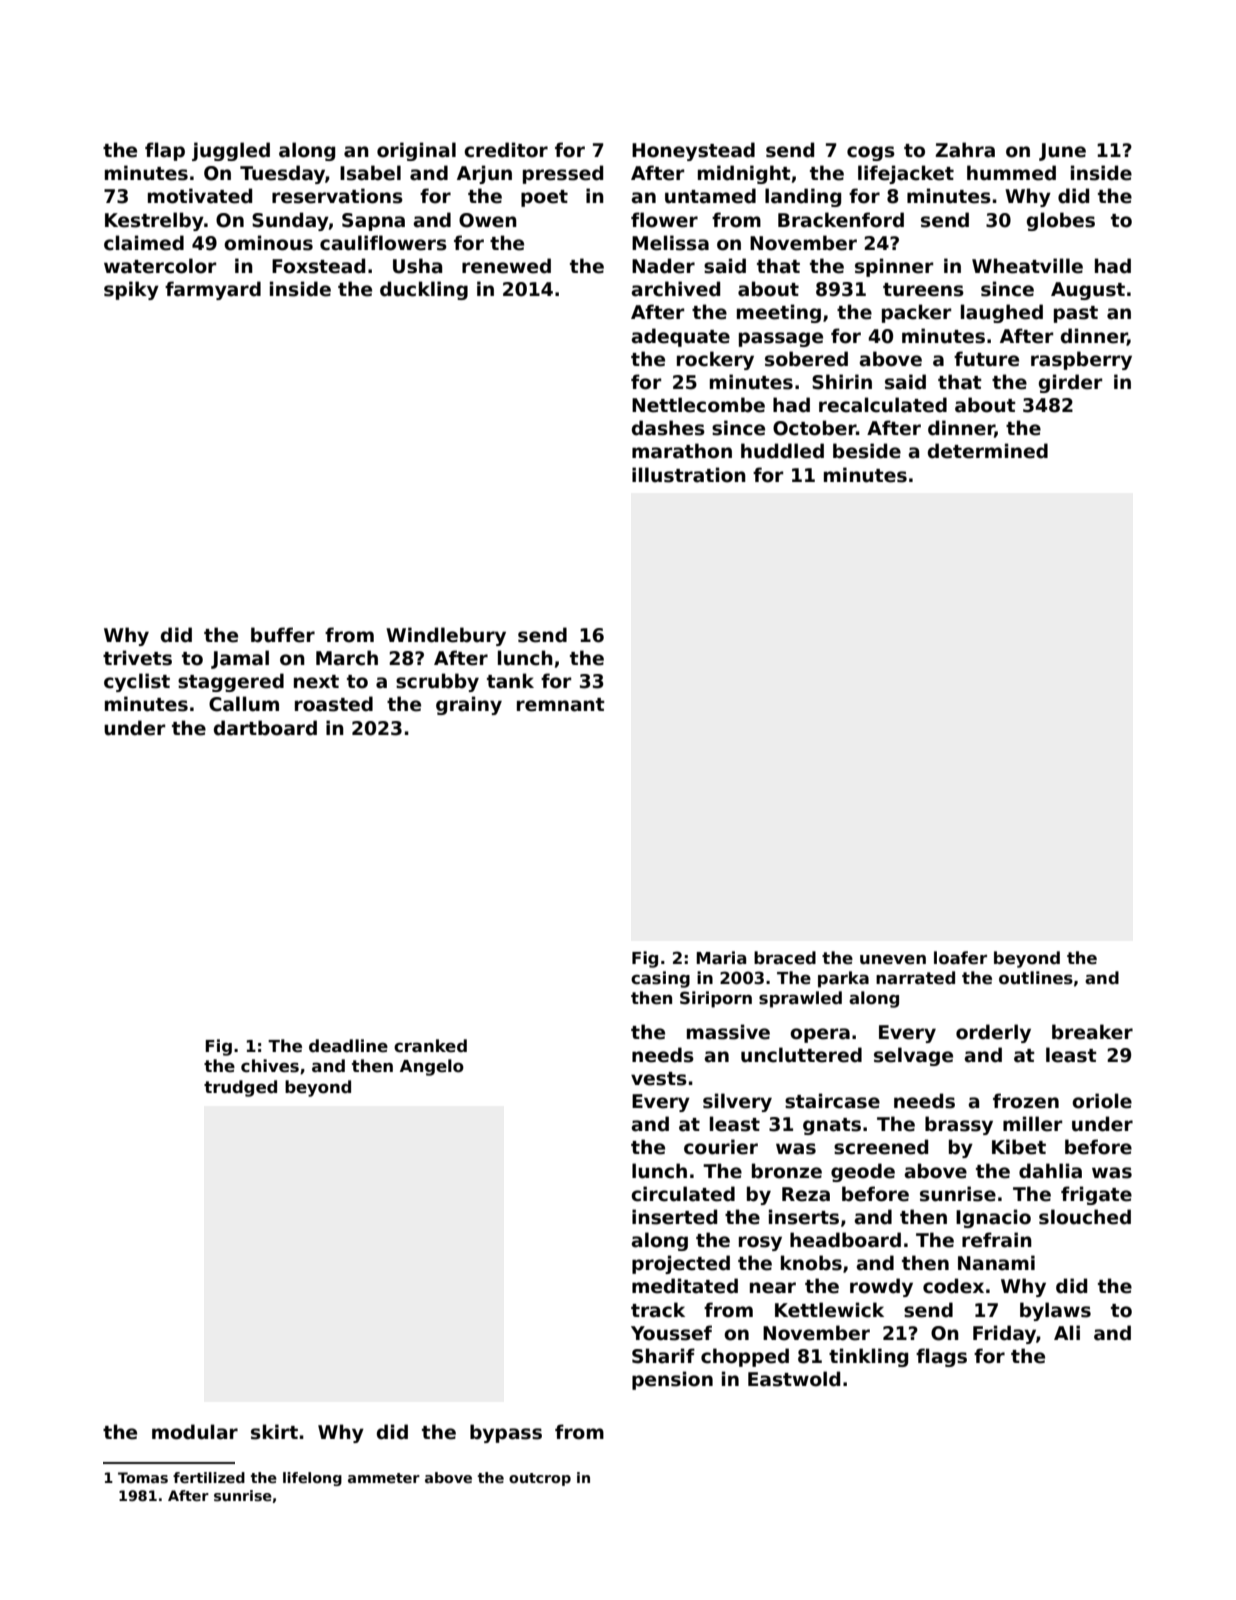  I want to click on creditor, so click(506, 150).
